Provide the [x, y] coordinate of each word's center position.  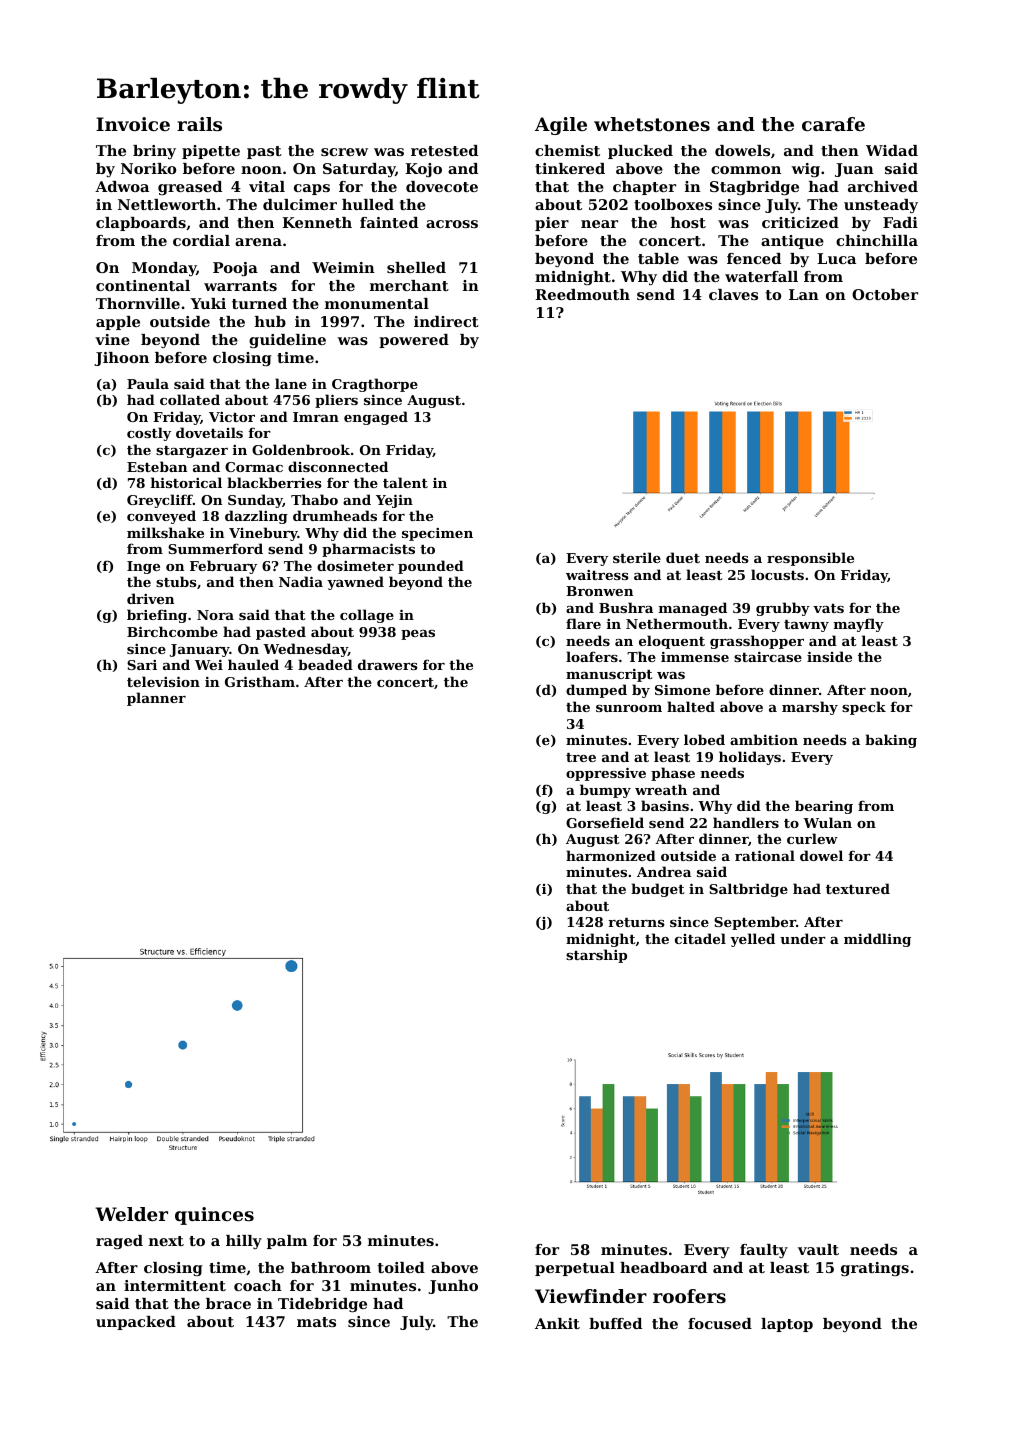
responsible [810, 559]
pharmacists [368, 550]
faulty [764, 1251]
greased [190, 188]
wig [806, 170]
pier [552, 224]
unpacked [136, 1323]
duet [683, 557]
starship [596, 956]
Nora [215, 615]
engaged [376, 418]
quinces [214, 1216]
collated [190, 399]
